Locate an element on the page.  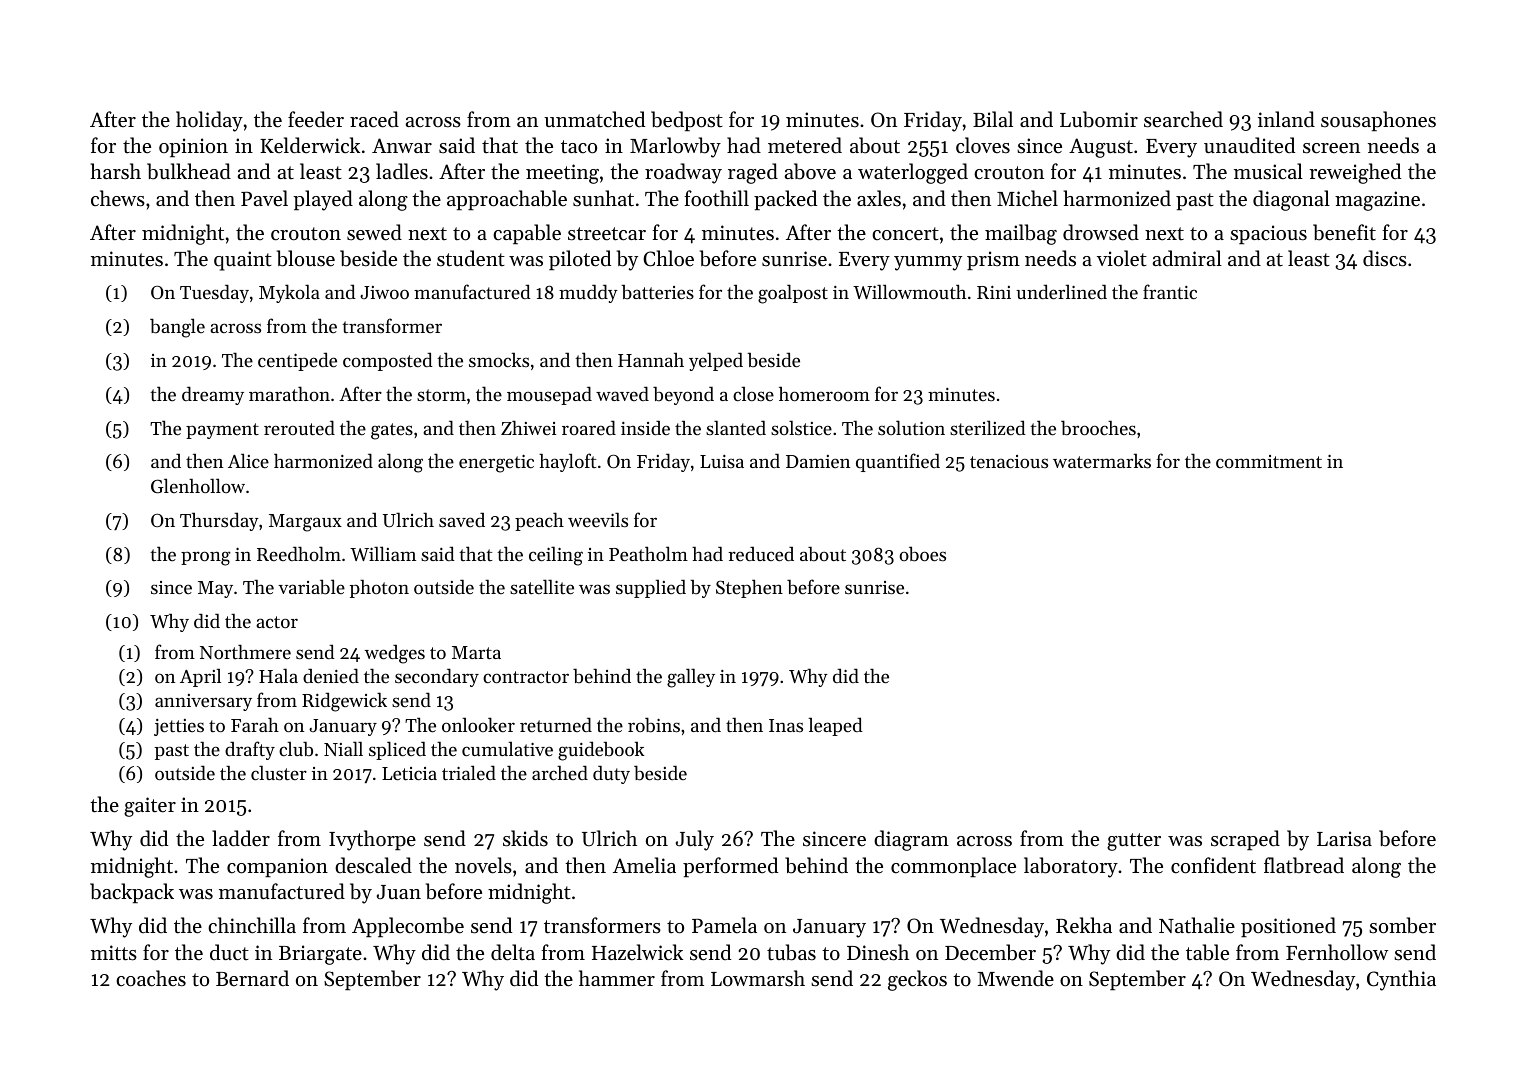
brooches is located at coordinates (1098, 428).
